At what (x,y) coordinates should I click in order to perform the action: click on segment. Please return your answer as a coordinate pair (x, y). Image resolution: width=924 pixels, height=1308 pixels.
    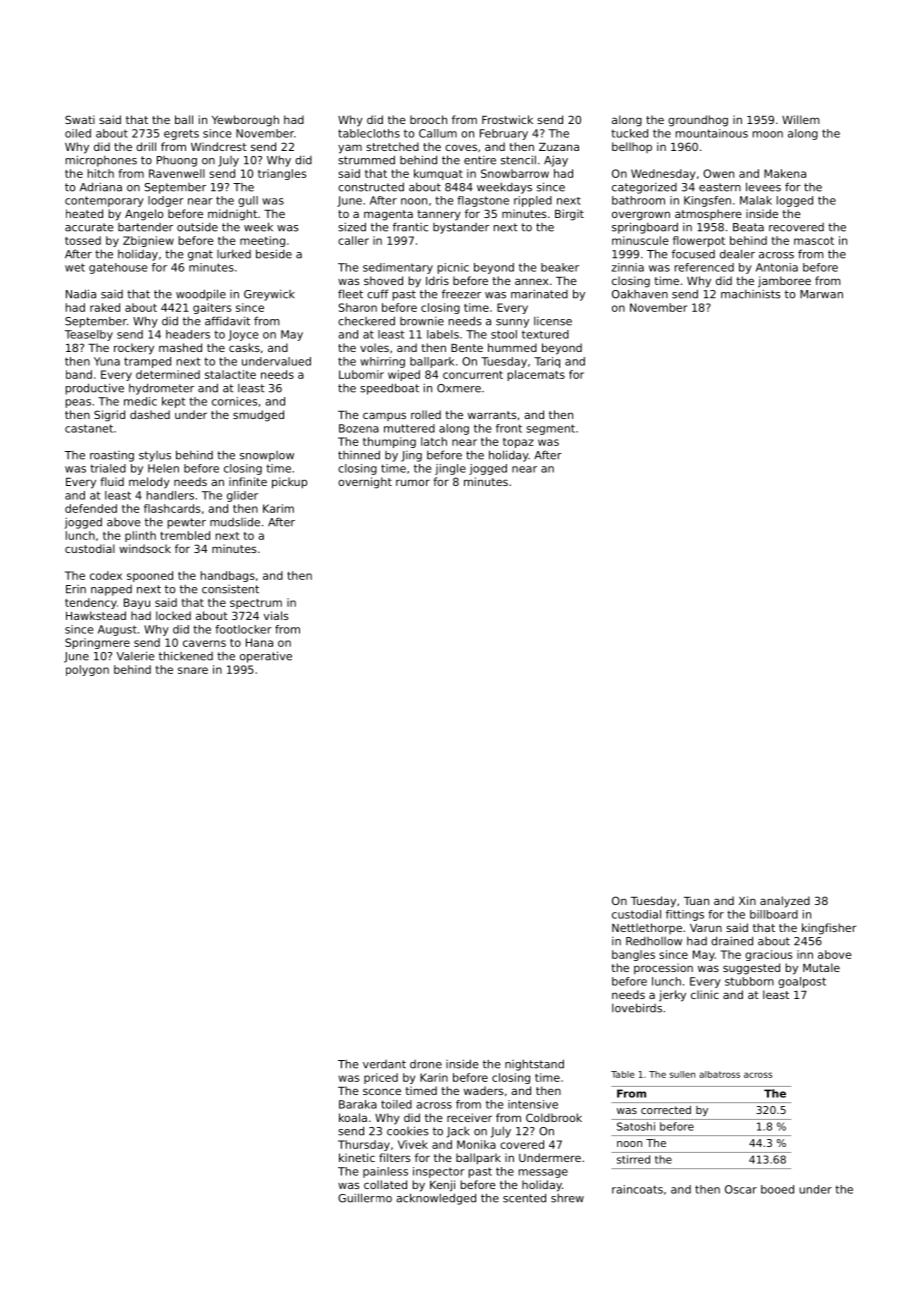
    Looking at the image, I should click on (550, 429).
